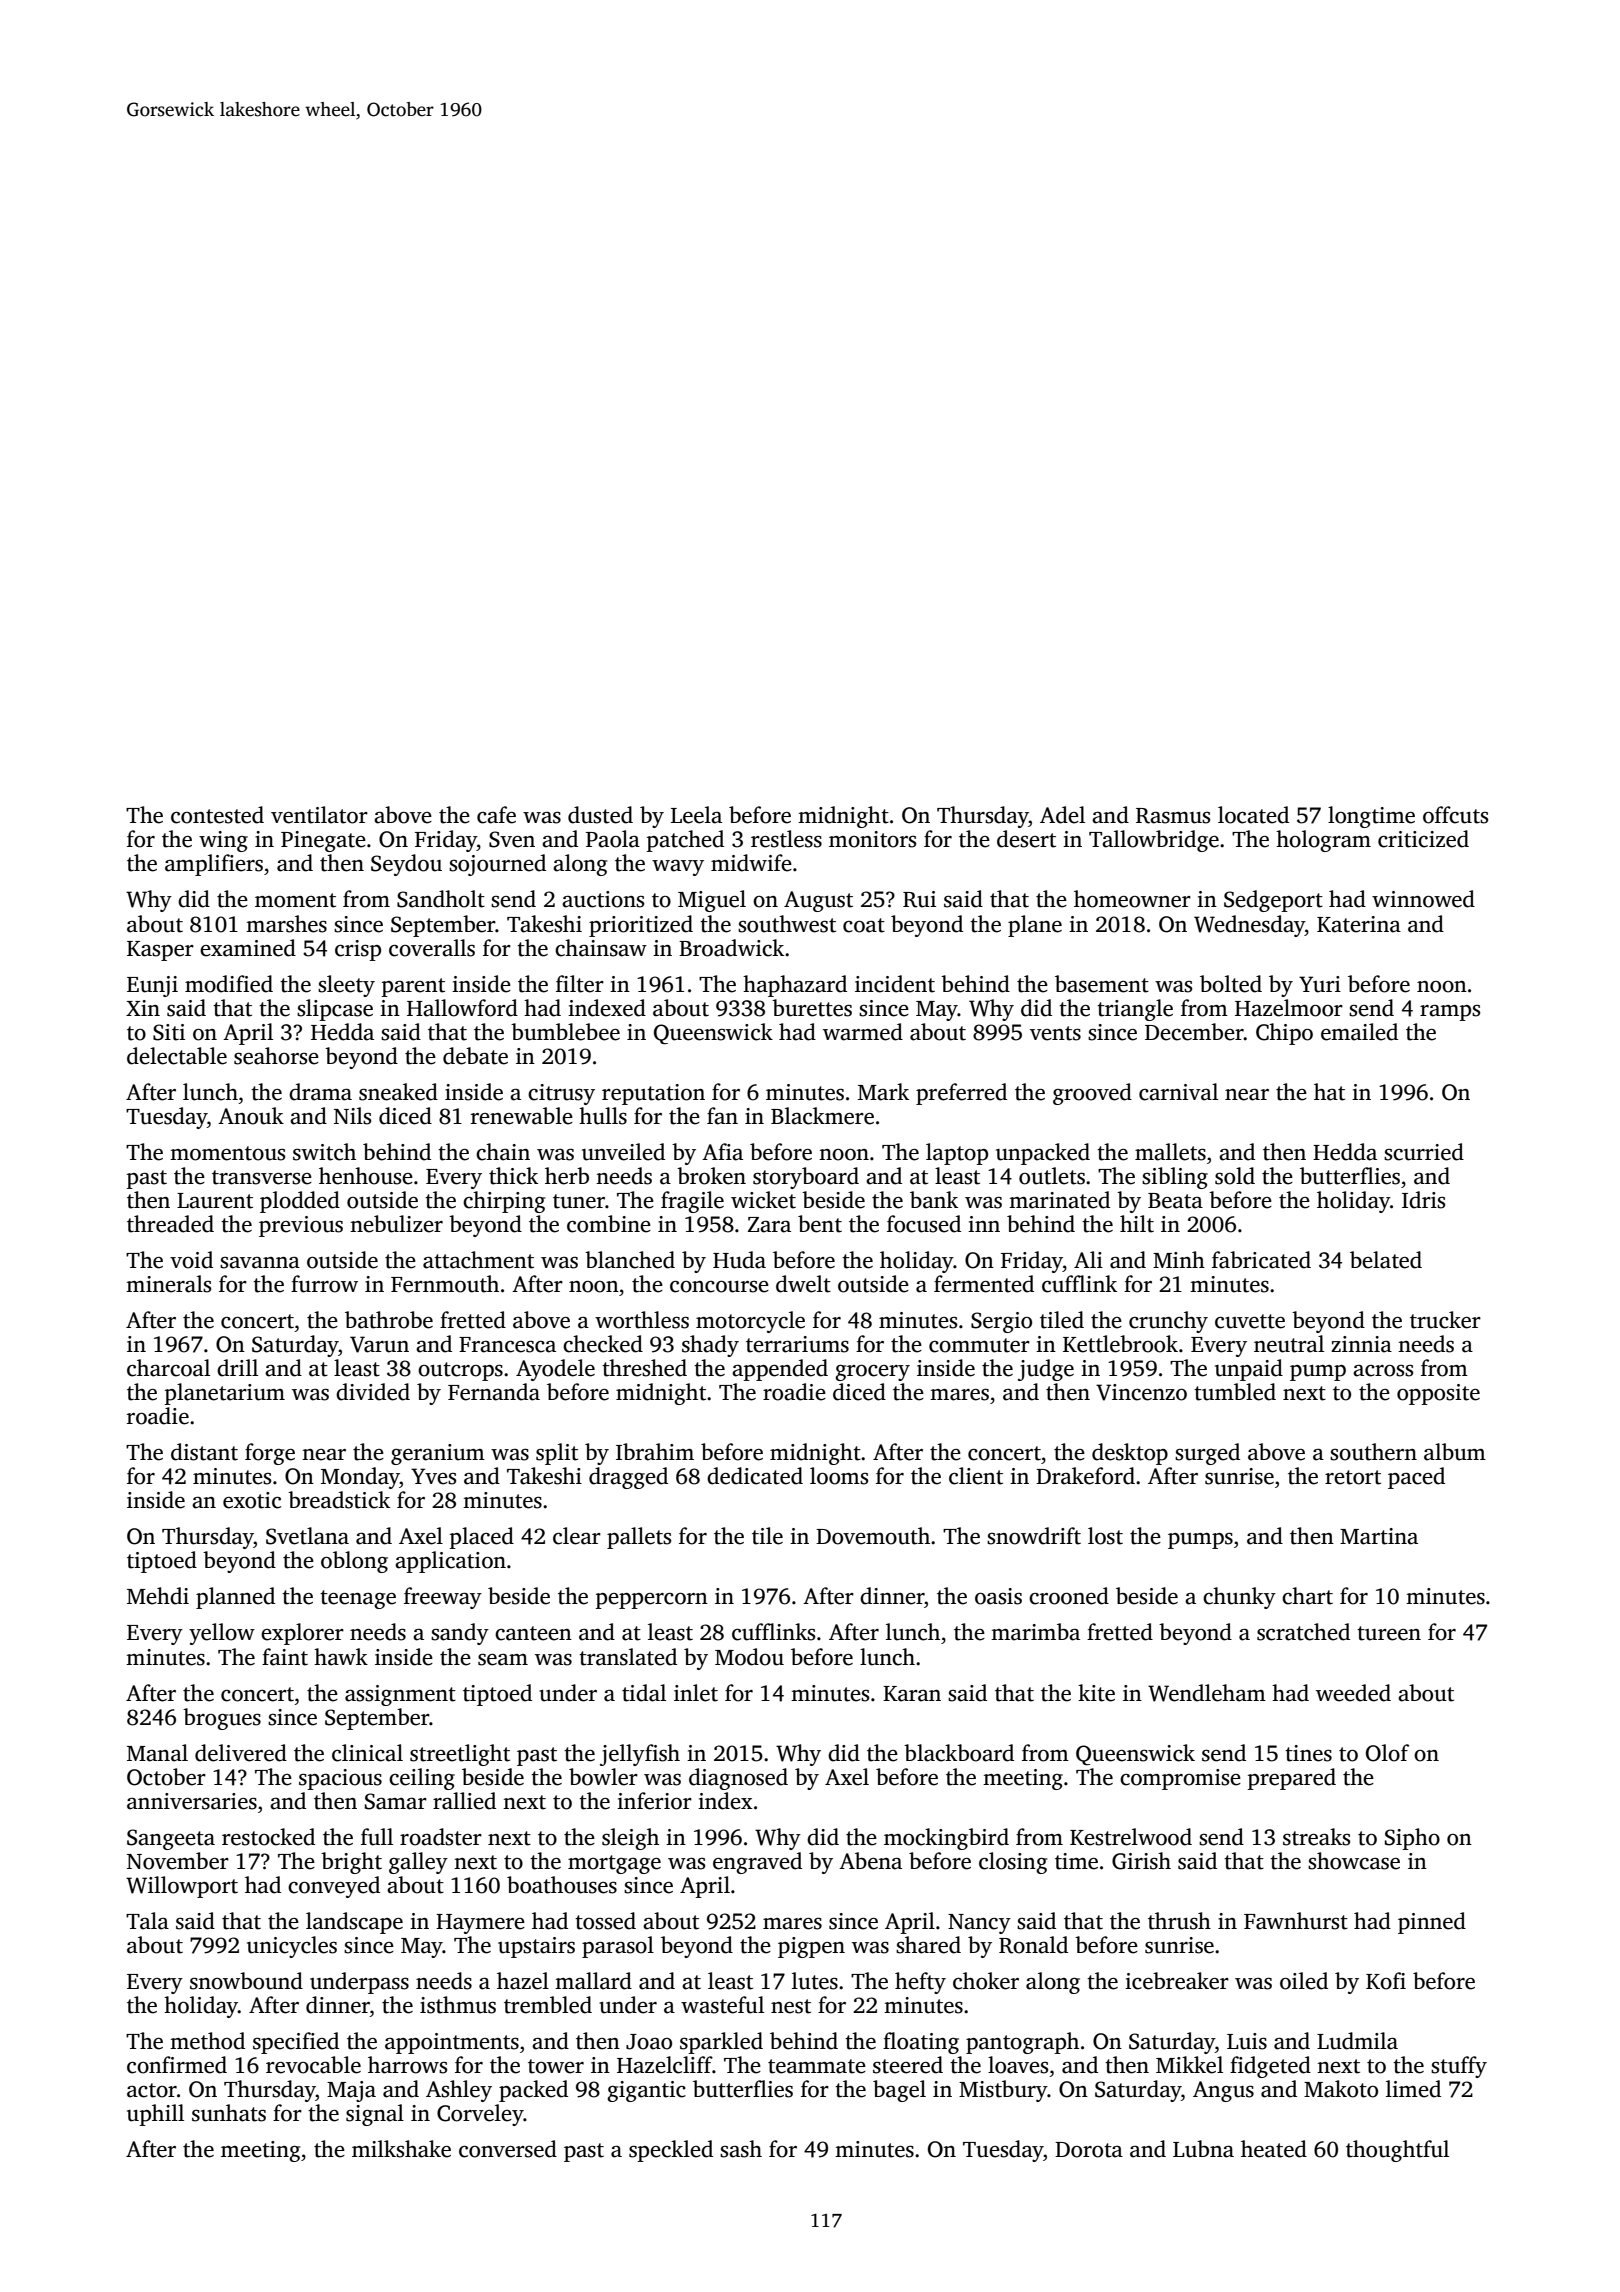  What do you see at coordinates (976, 1476) in the document?
I see `client` at bounding box center [976, 1476].
